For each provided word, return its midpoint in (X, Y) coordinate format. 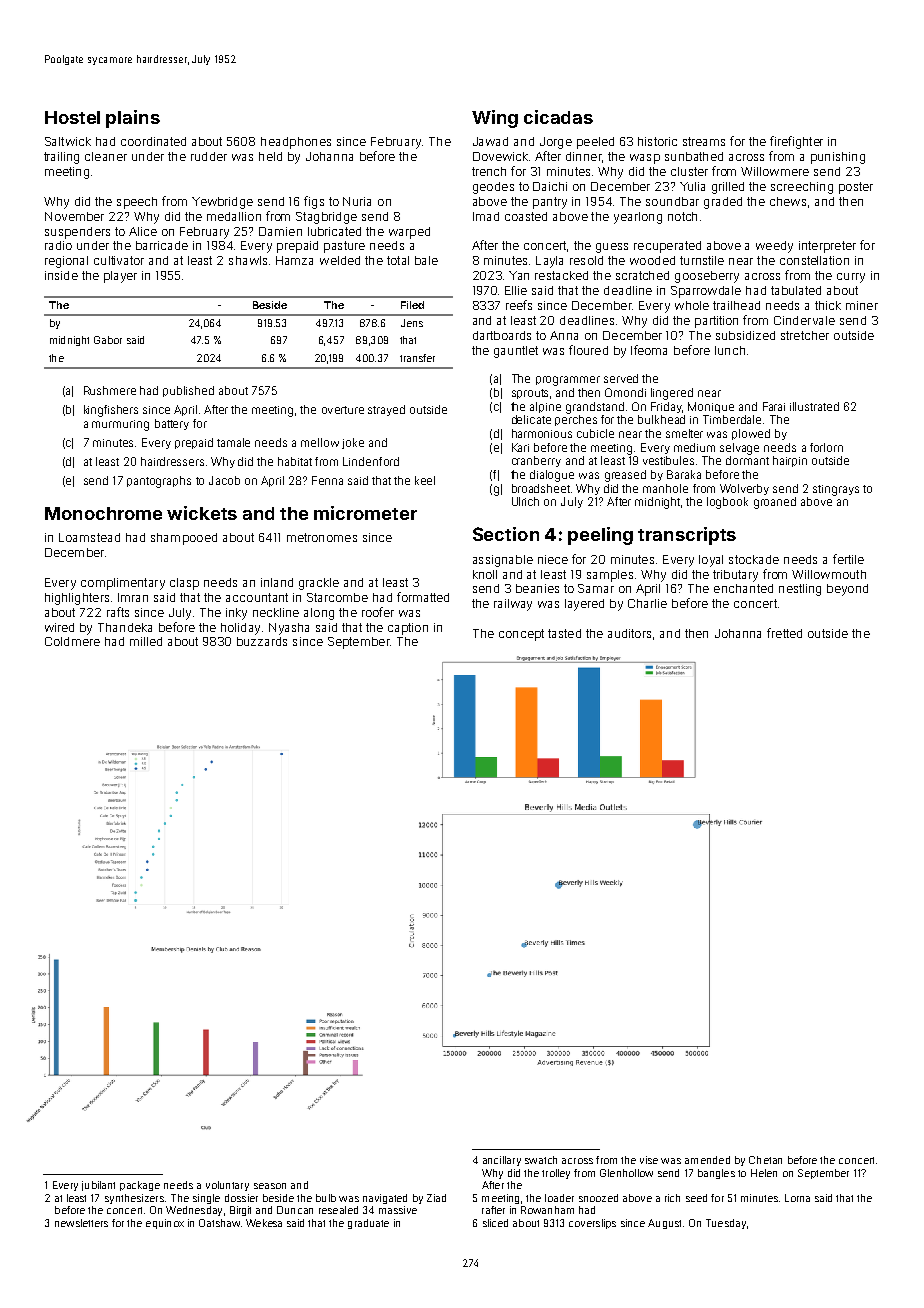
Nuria (357, 201)
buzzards (262, 641)
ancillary (502, 1161)
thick (828, 305)
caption (408, 629)
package (140, 1186)
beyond (847, 590)
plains (133, 119)
